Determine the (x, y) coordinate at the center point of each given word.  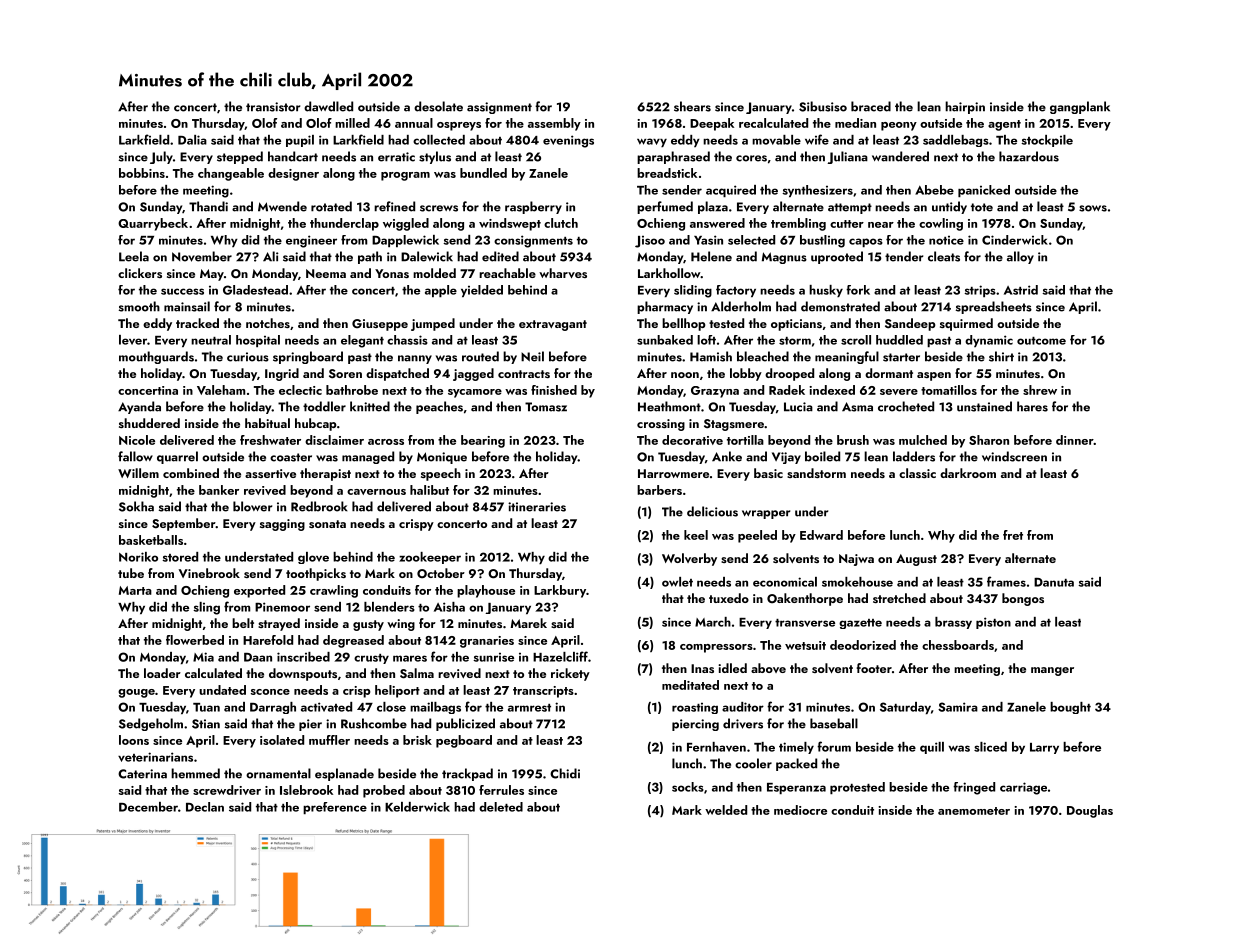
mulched (923, 440)
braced (871, 106)
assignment (499, 108)
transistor (273, 107)
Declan (205, 807)
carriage (1023, 788)
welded (726, 810)
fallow (135, 456)
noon (685, 375)
